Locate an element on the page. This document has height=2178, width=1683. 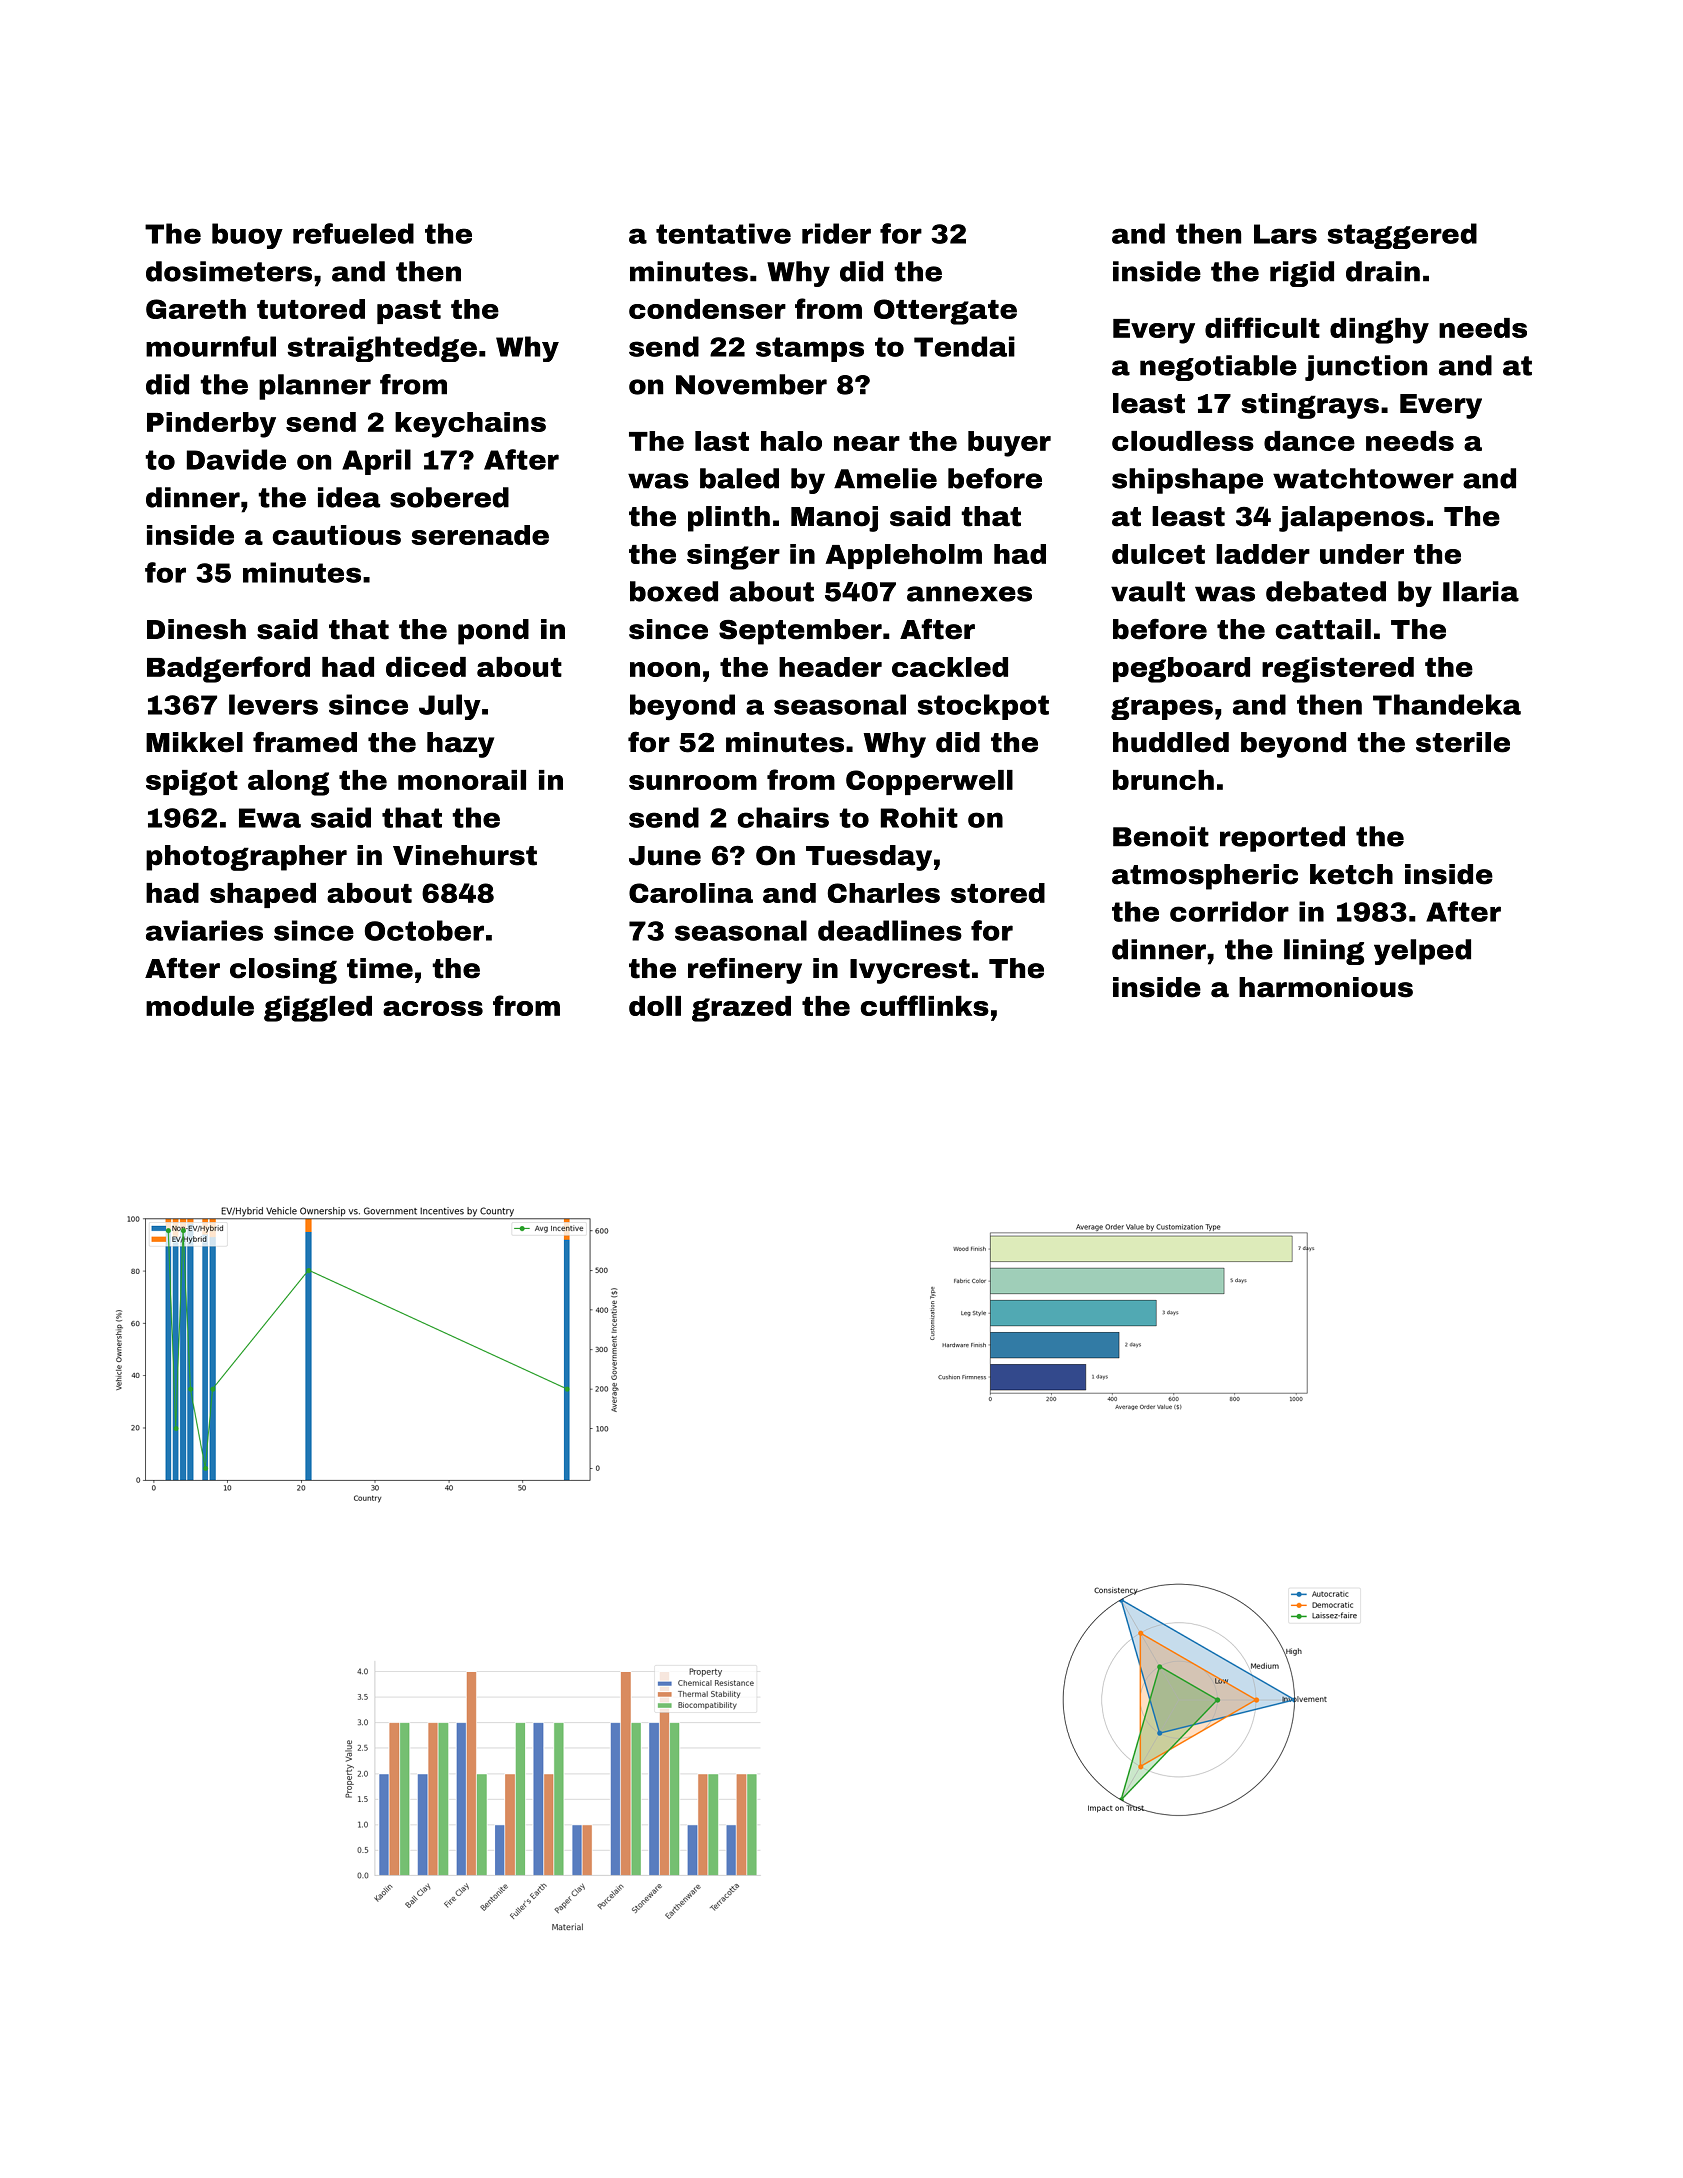
condenser is located at coordinates (707, 309).
